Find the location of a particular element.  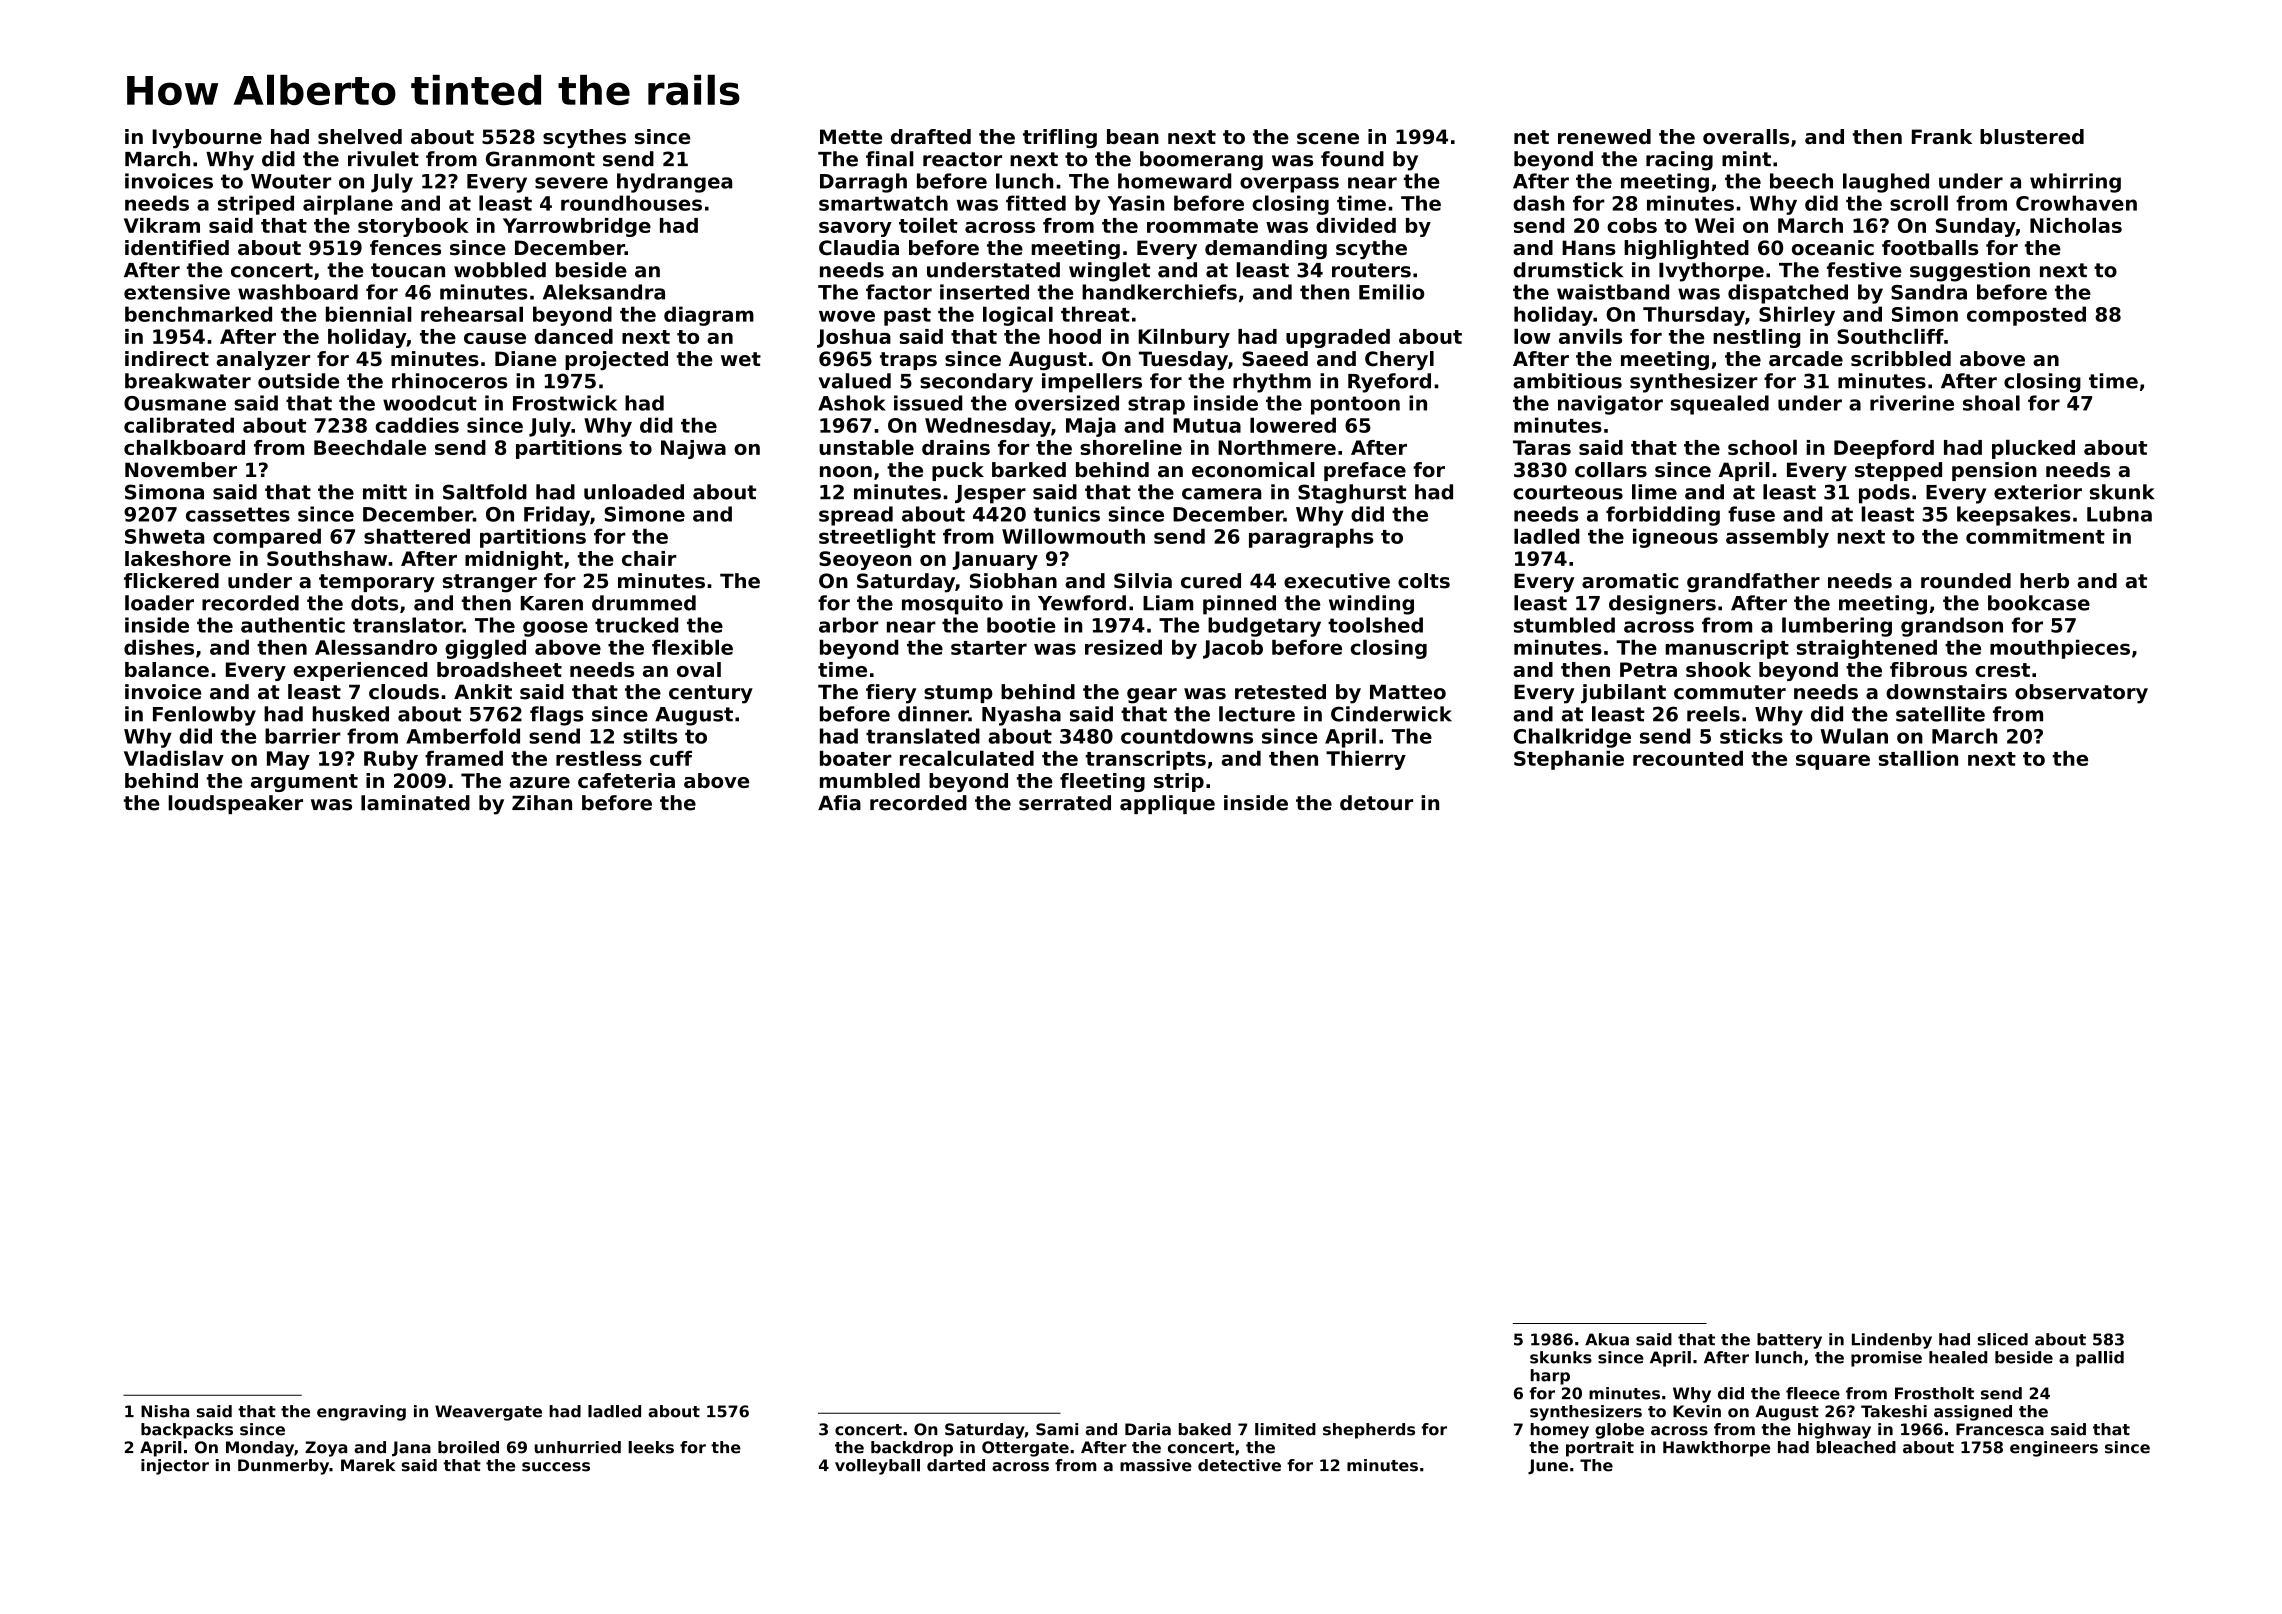

pension is located at coordinates (1994, 471).
